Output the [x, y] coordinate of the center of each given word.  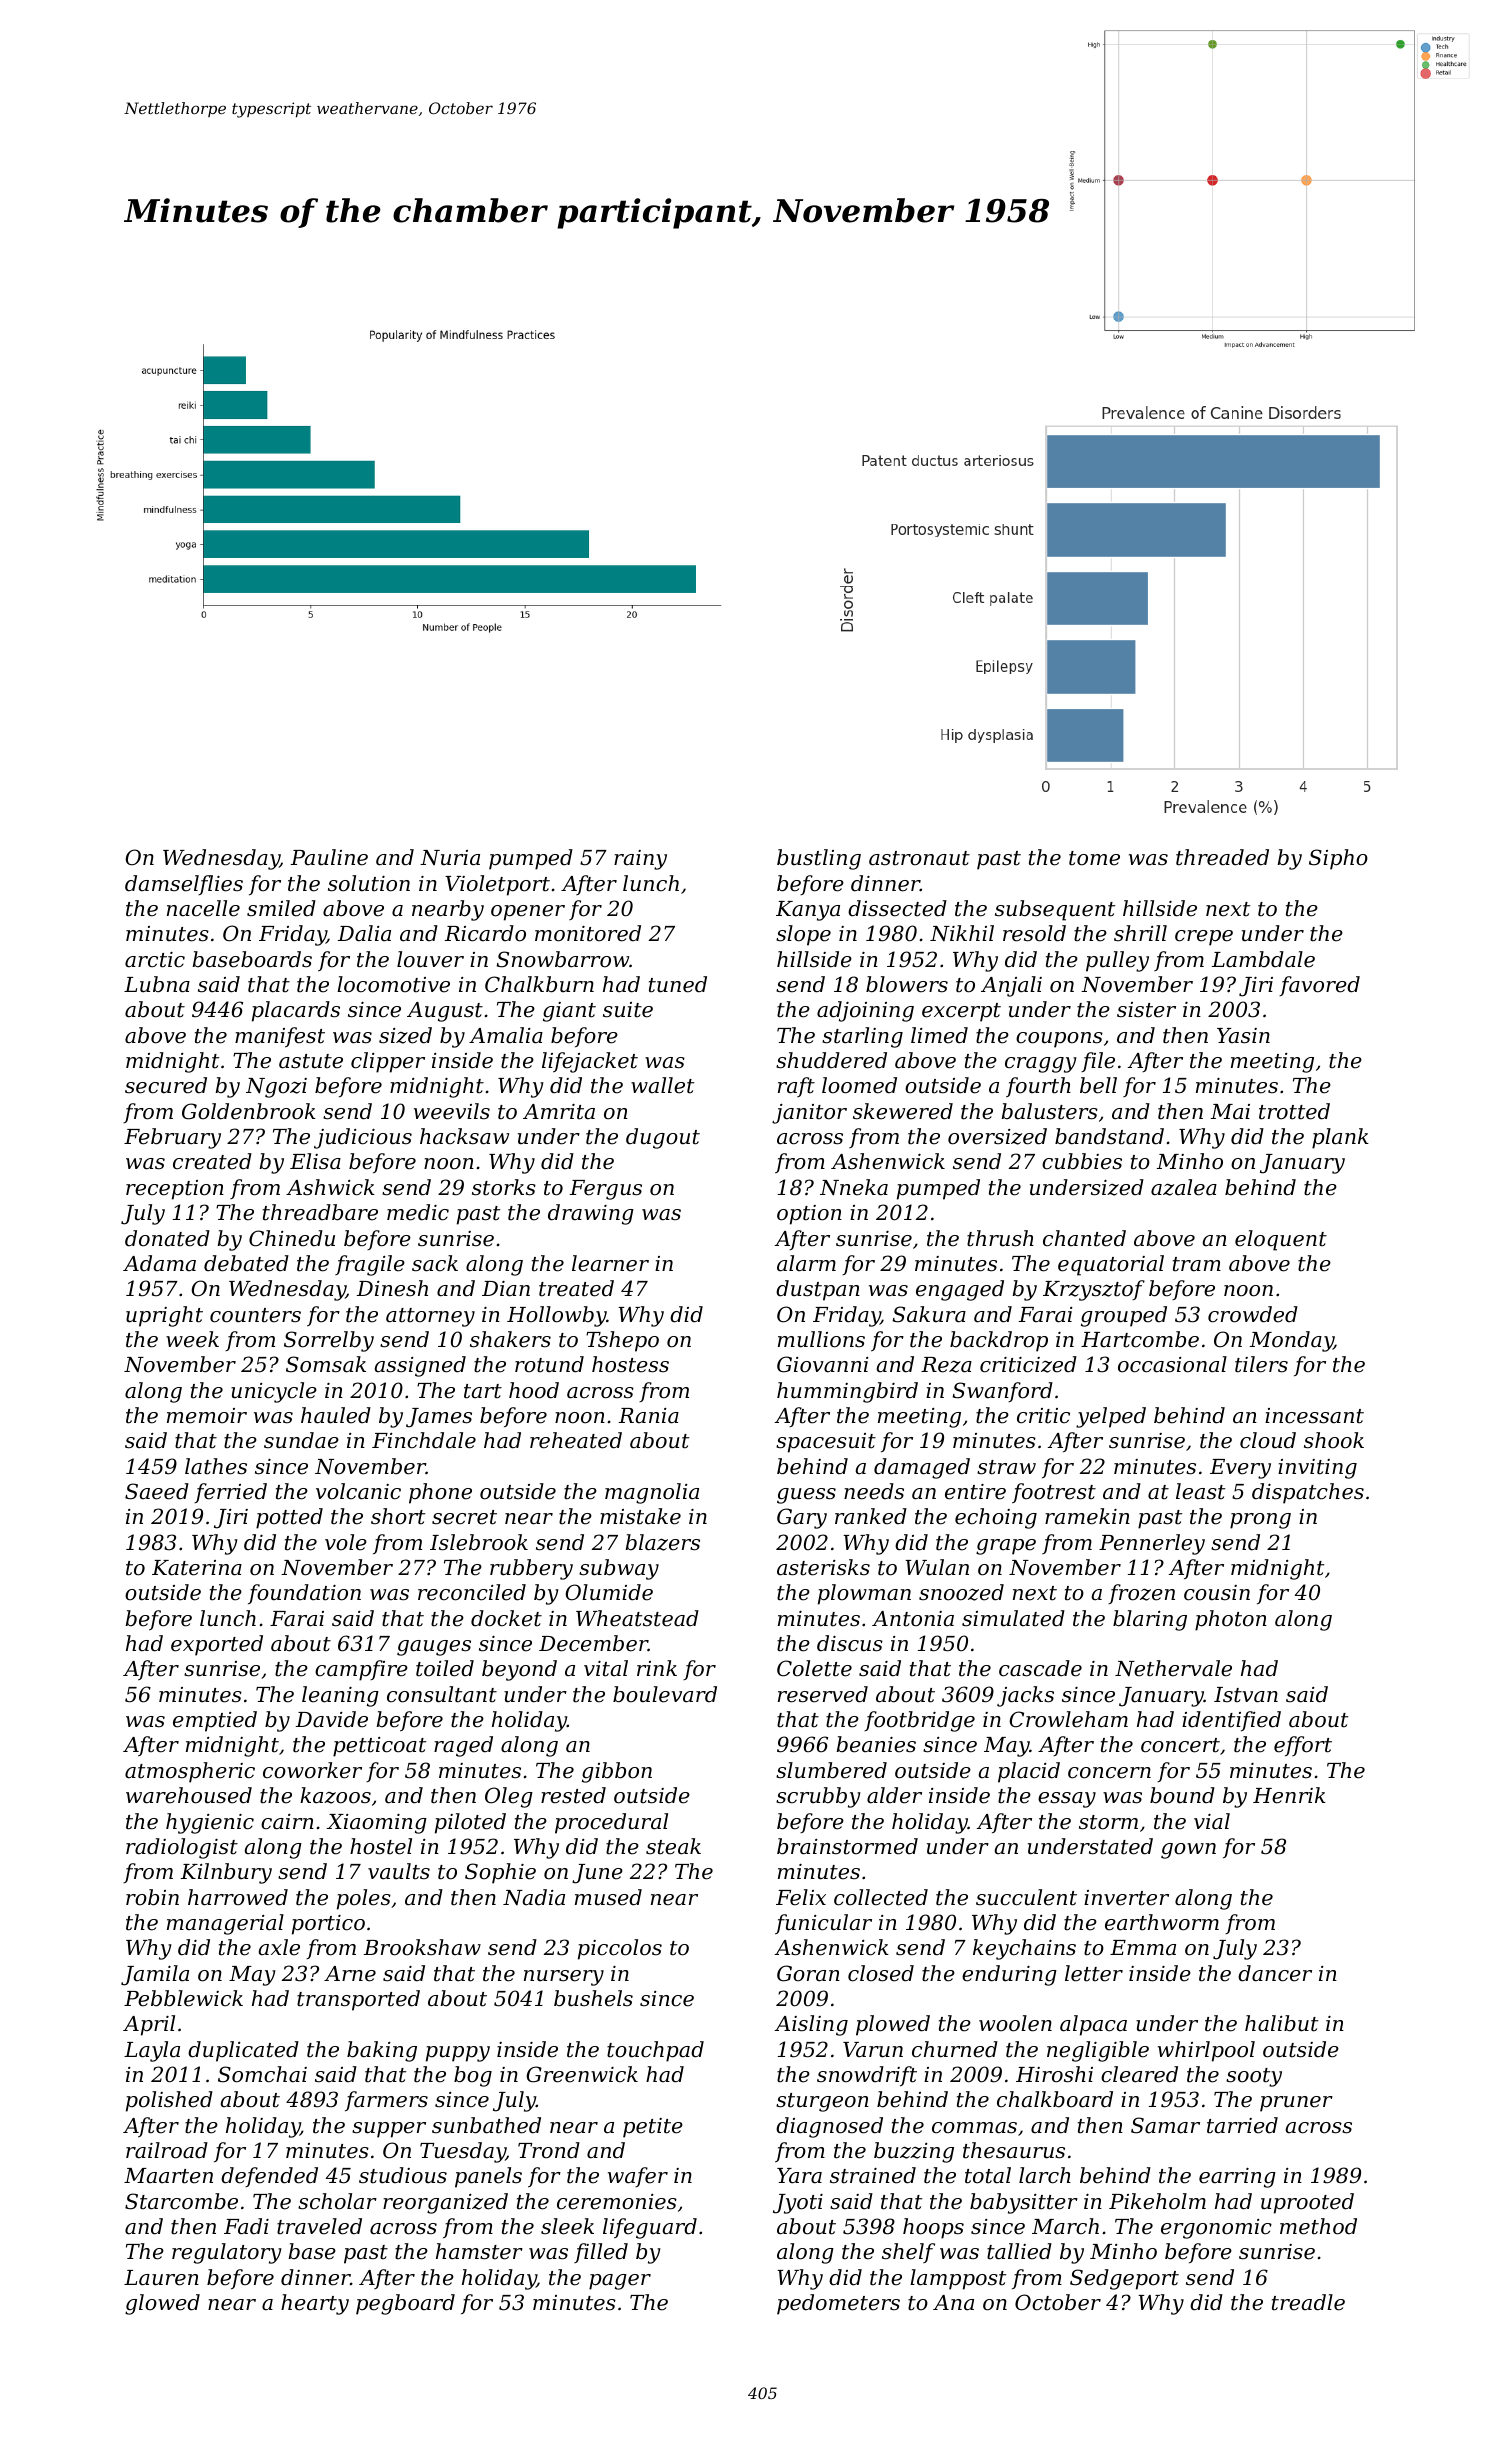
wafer [638, 2177]
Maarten [168, 2176]
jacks [1025, 1696]
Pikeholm [1157, 2201]
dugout [663, 1138]
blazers [662, 1542]
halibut [1281, 2023]
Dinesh [392, 1288]
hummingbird [847, 1392]
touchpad [655, 2051]
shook [1334, 1440]
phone [440, 1493]
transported [358, 2000]
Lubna [157, 984]
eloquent [1281, 1240]
